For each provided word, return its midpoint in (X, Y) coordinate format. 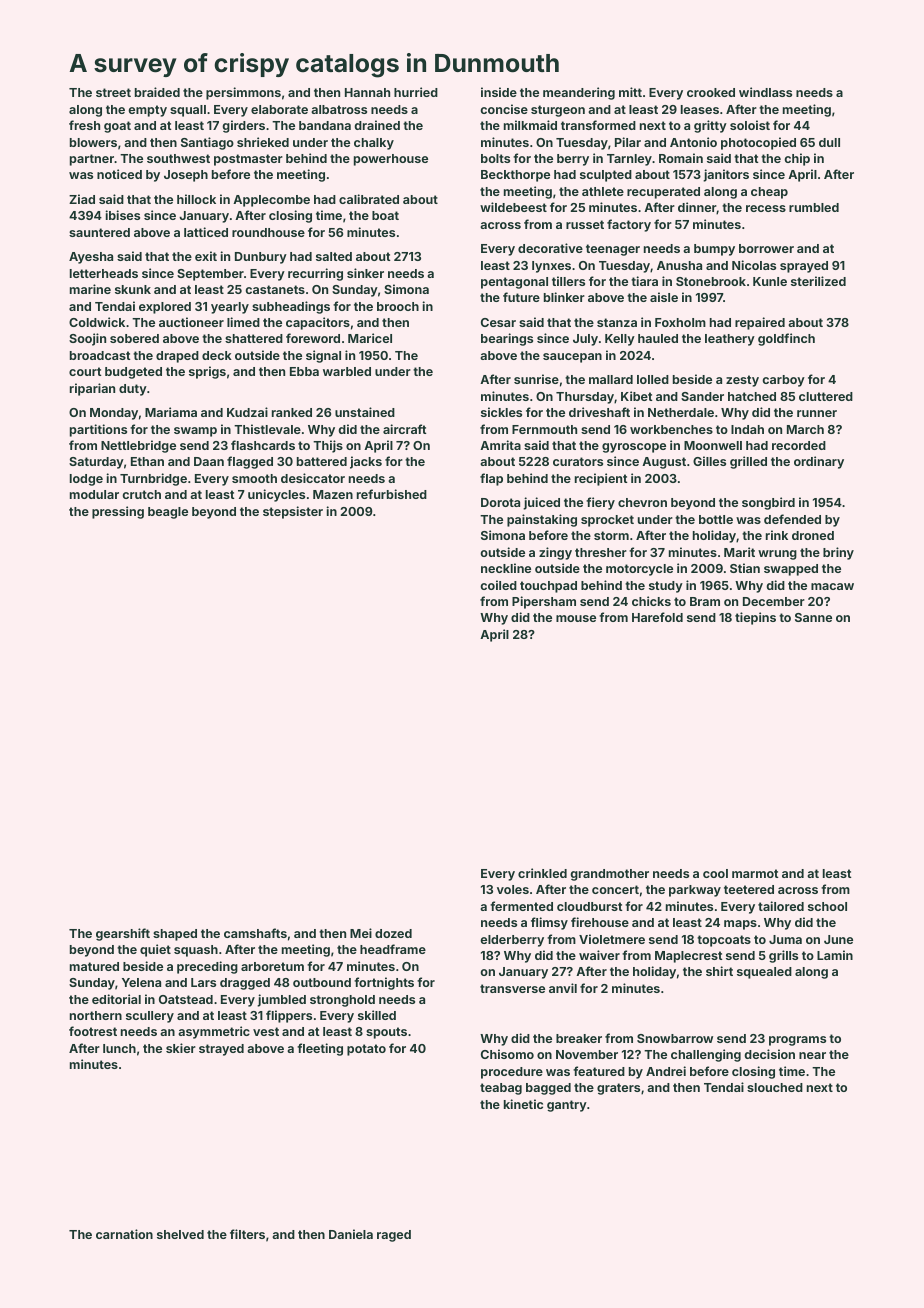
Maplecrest (688, 957)
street (113, 92)
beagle (168, 513)
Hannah (367, 92)
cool (715, 873)
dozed (393, 933)
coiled (498, 585)
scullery (150, 1017)
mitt (630, 92)
